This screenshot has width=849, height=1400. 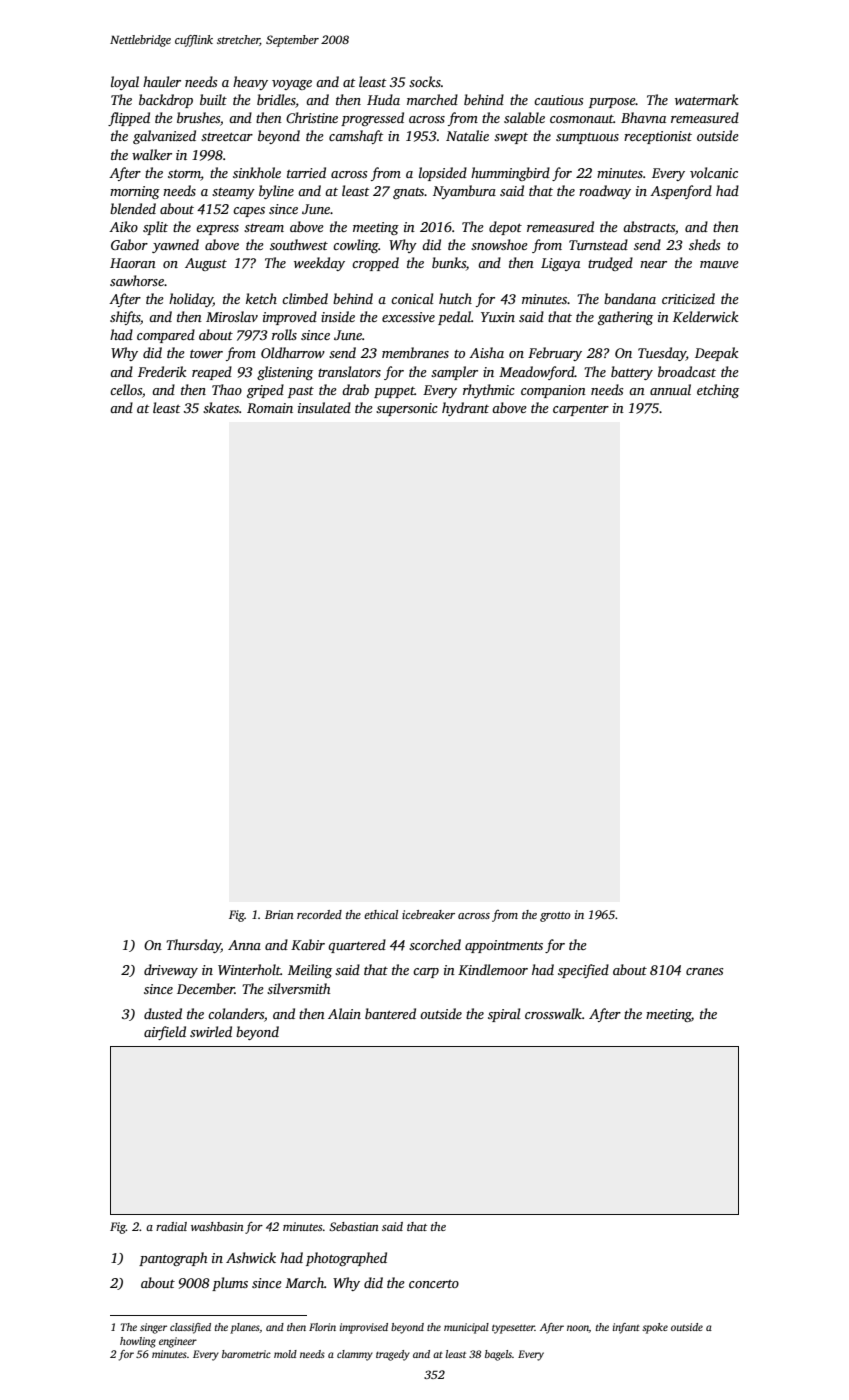 What do you see at coordinates (165, 1033) in the screenshot?
I see `airfield` at bounding box center [165, 1033].
